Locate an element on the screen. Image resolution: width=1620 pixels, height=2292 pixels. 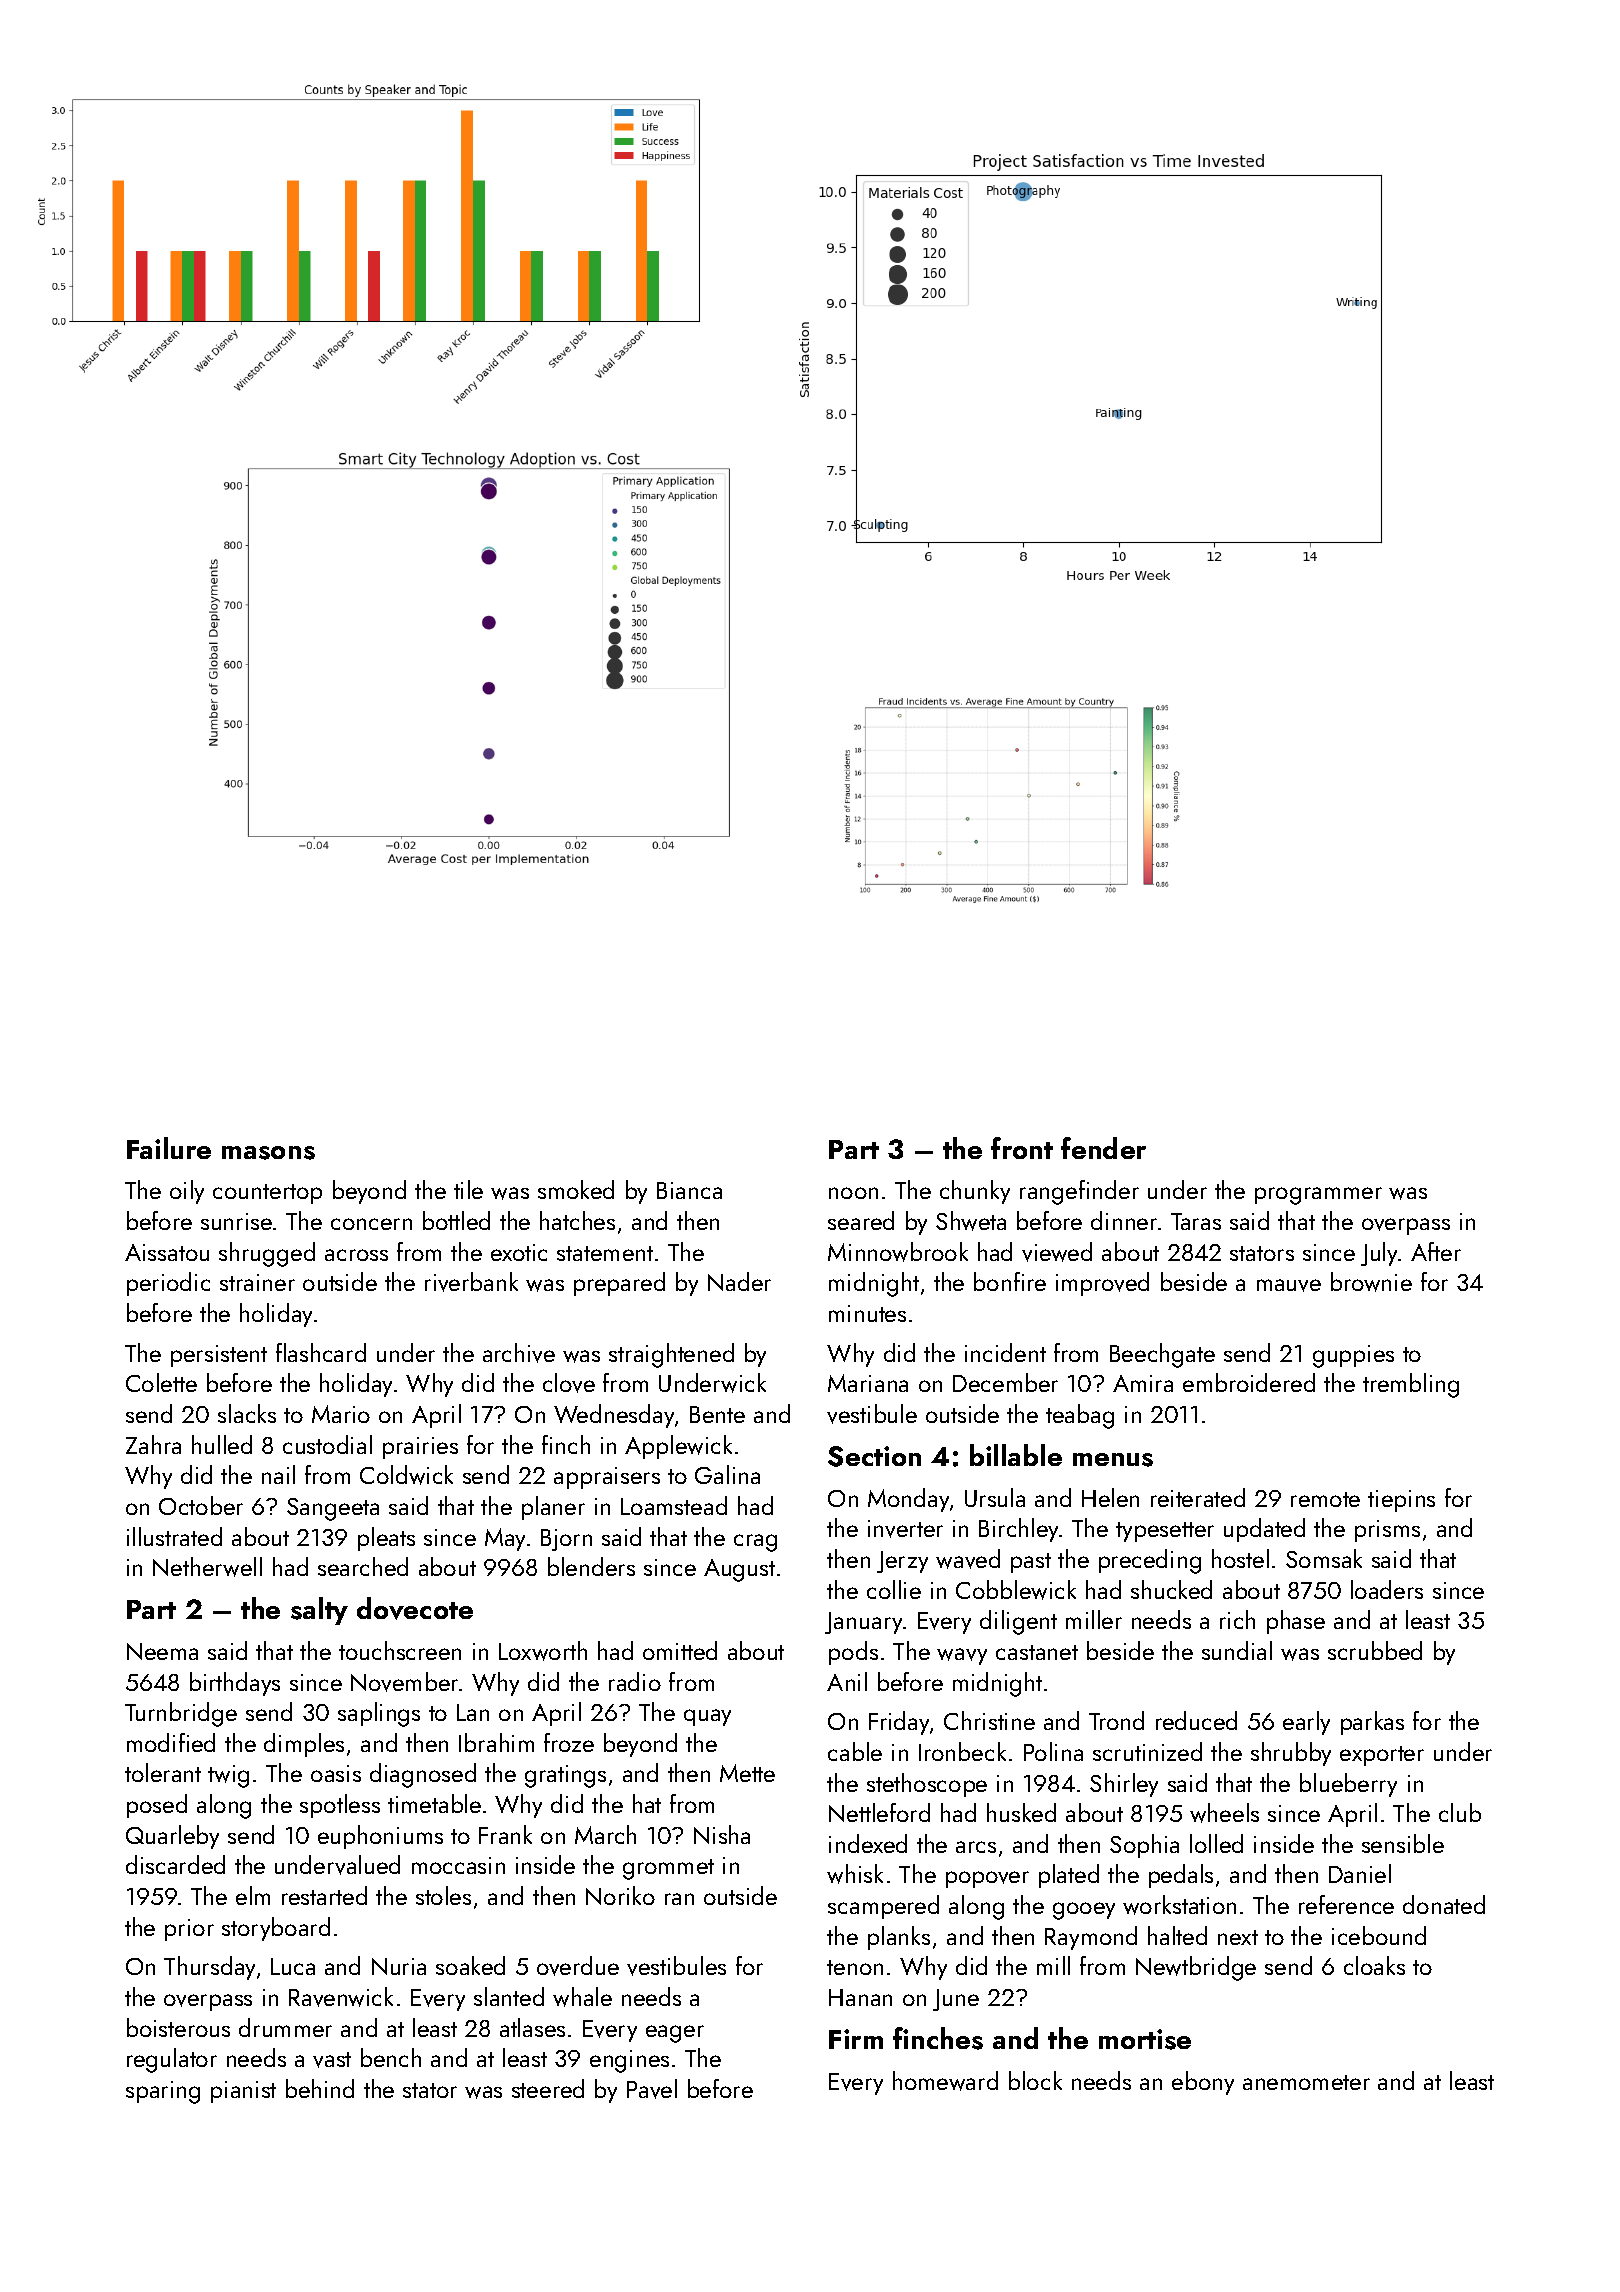
sunrise is located at coordinates (236, 1221).
